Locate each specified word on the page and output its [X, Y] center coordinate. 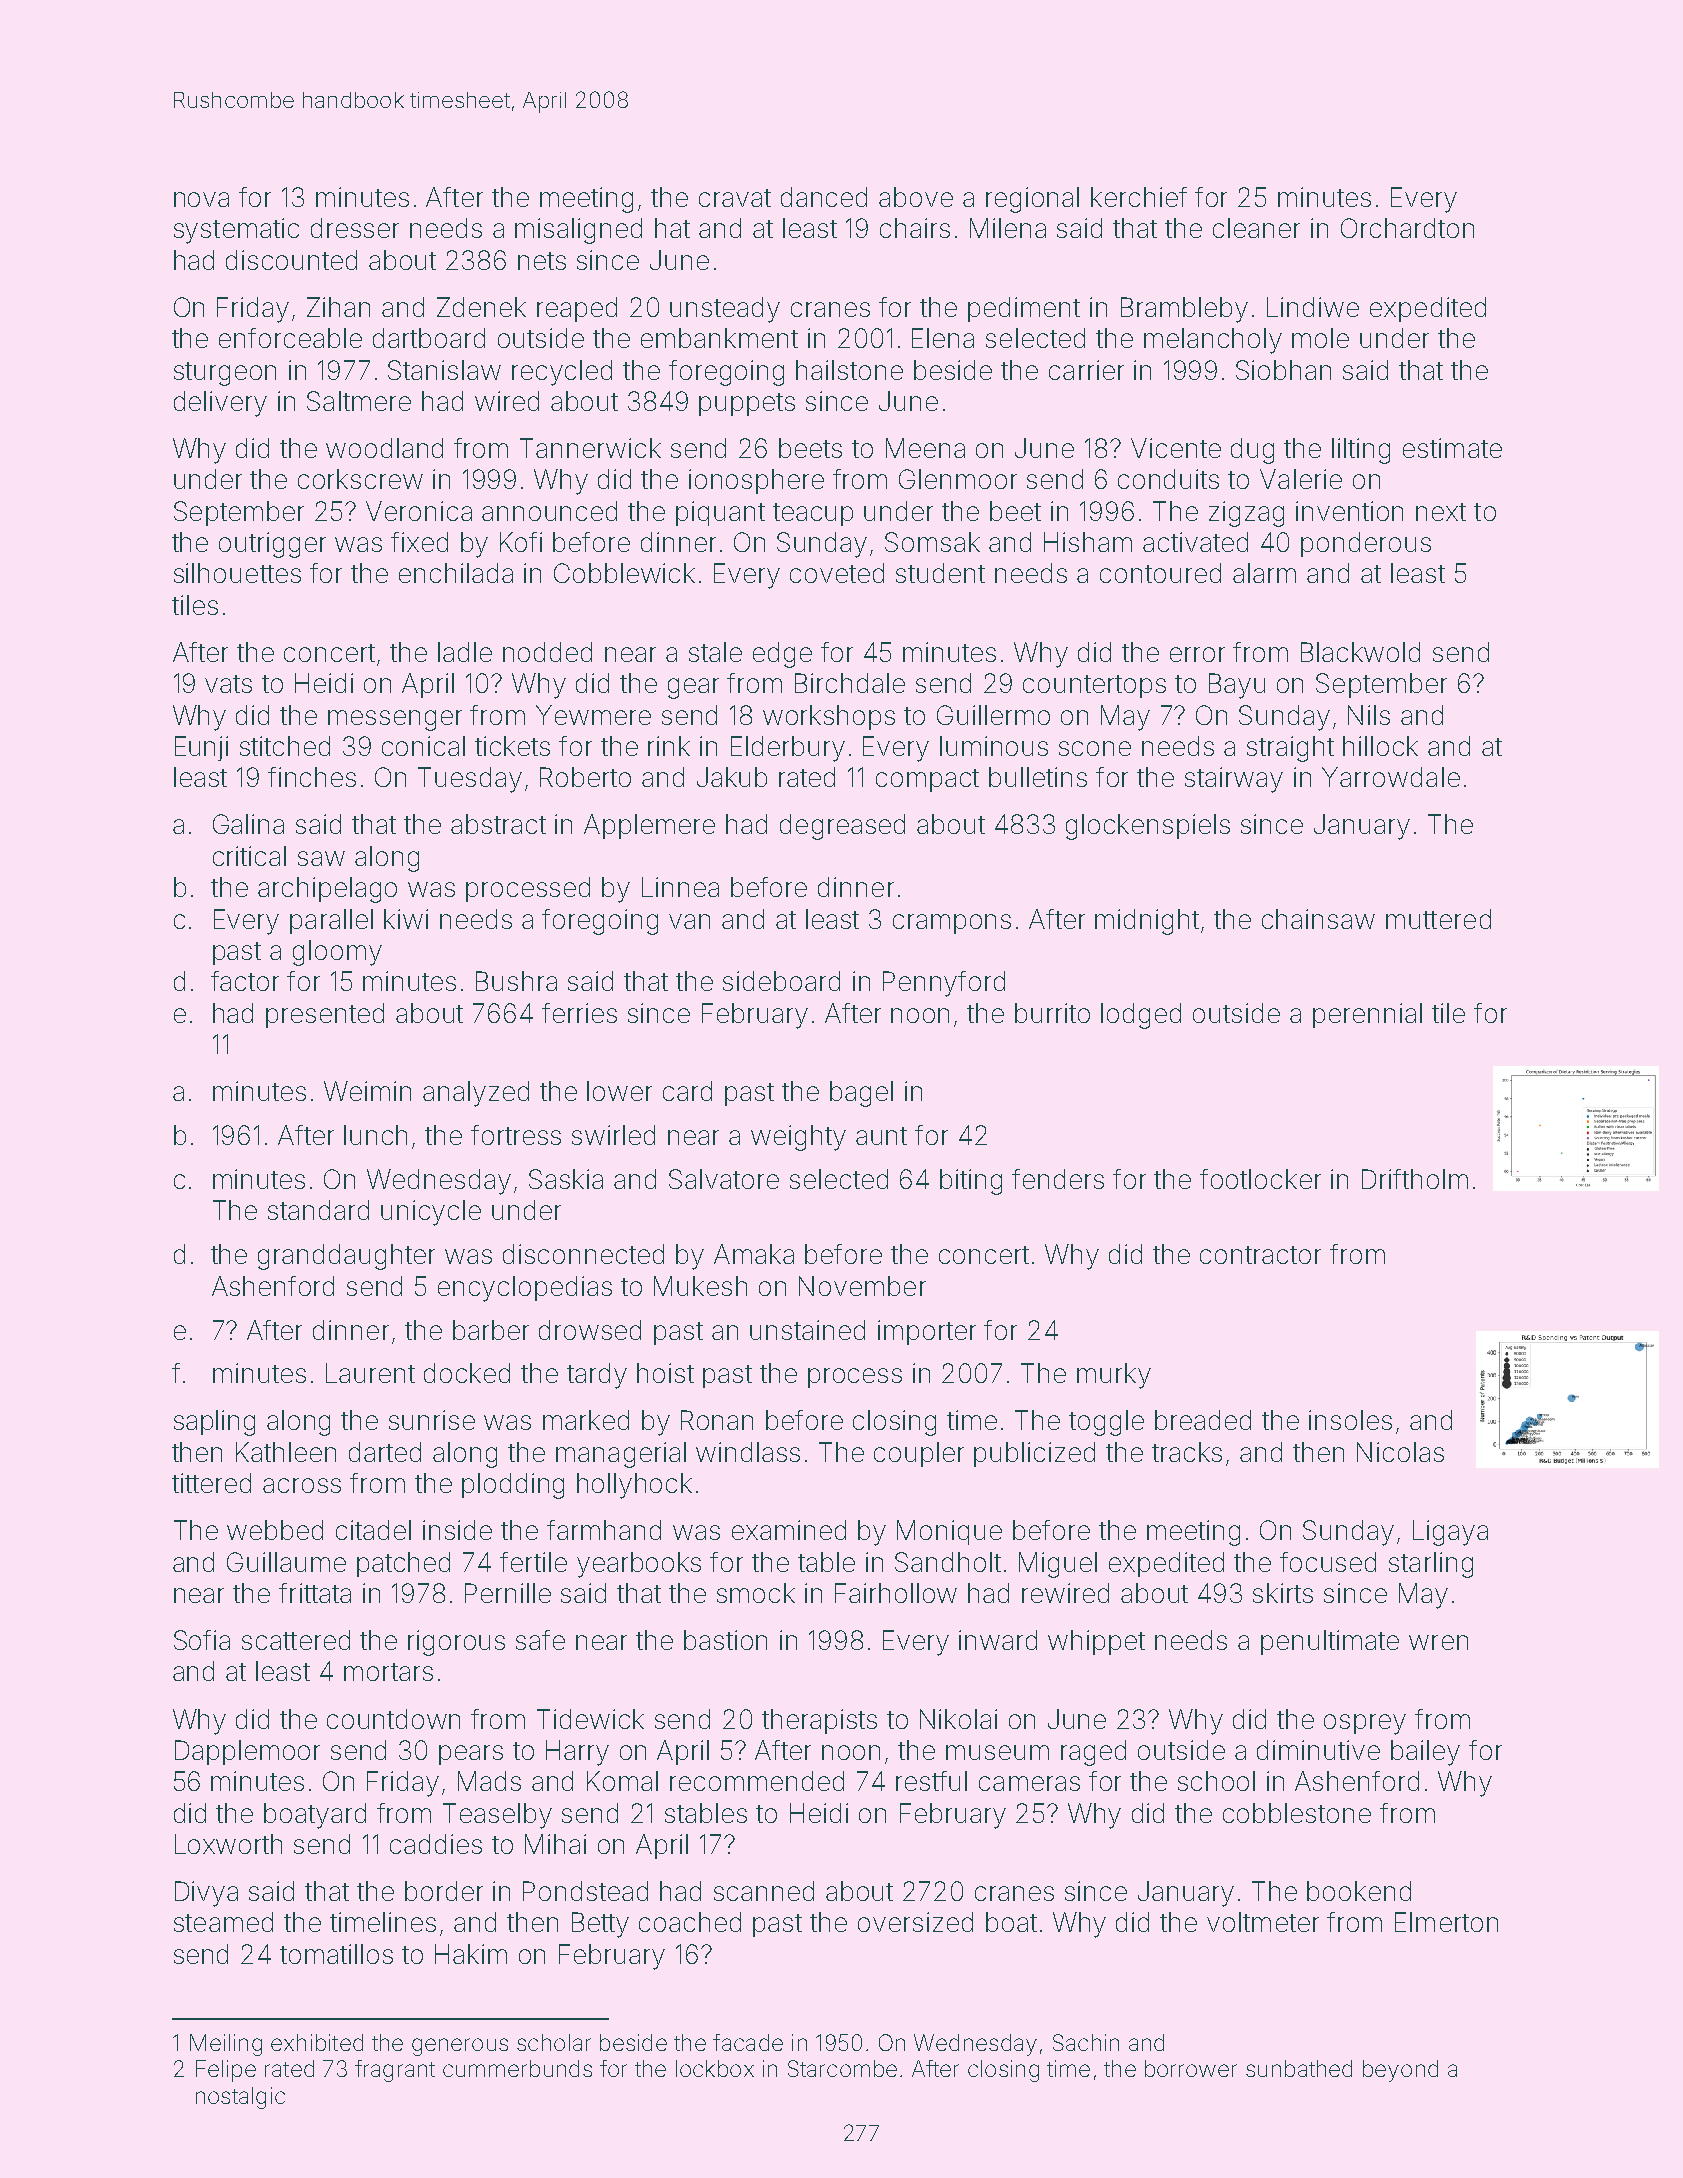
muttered [1438, 919]
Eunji [201, 748]
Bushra [516, 981]
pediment [1024, 309]
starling [1431, 1565]
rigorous [456, 1643]
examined [789, 1530]
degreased [842, 827]
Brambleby [1184, 310]
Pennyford [944, 984]
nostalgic [240, 2098]
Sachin [1086, 2042]
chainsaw [1318, 919]
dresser [355, 228]
